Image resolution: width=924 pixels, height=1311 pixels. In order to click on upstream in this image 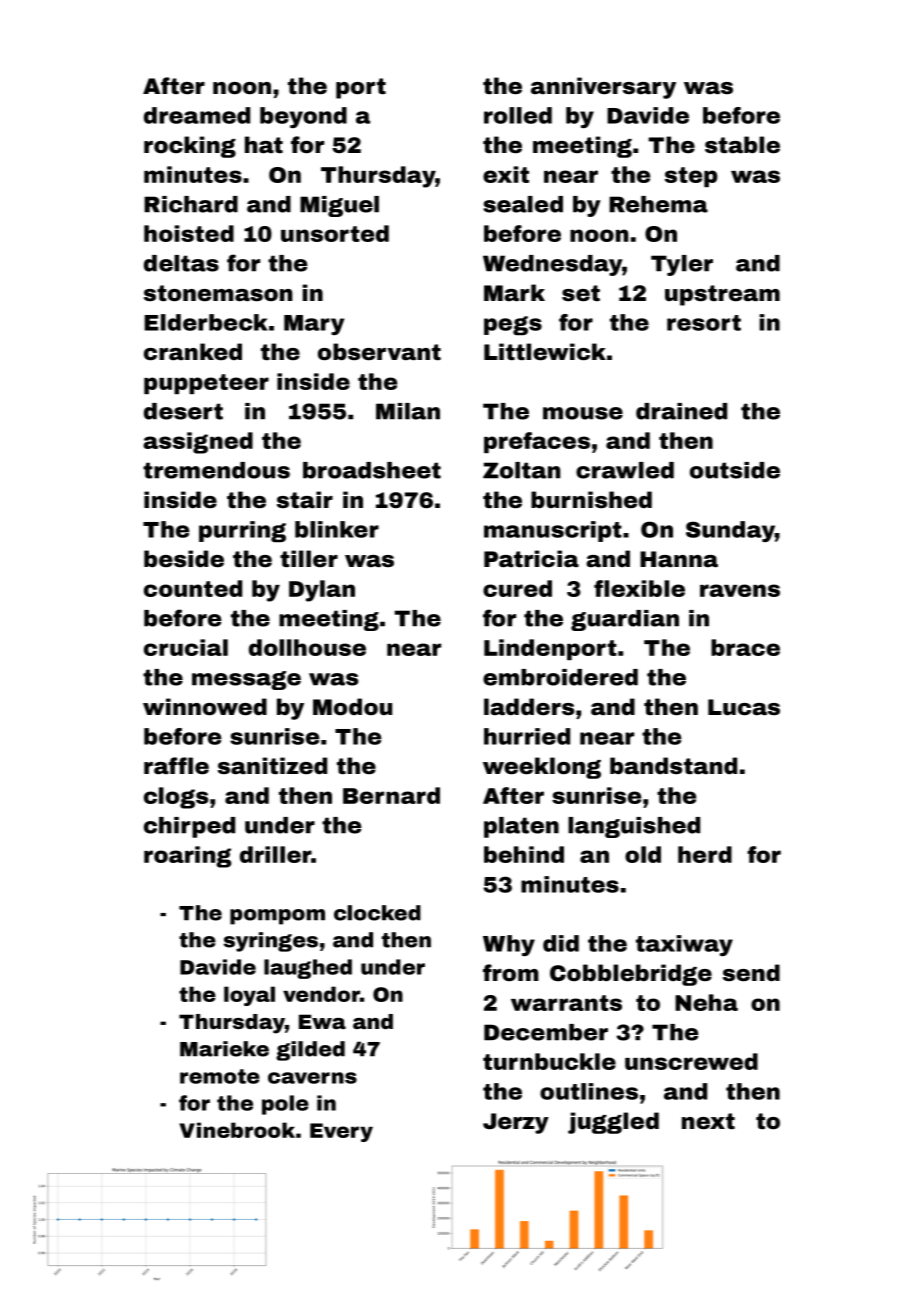, I will do `click(722, 295)`.
